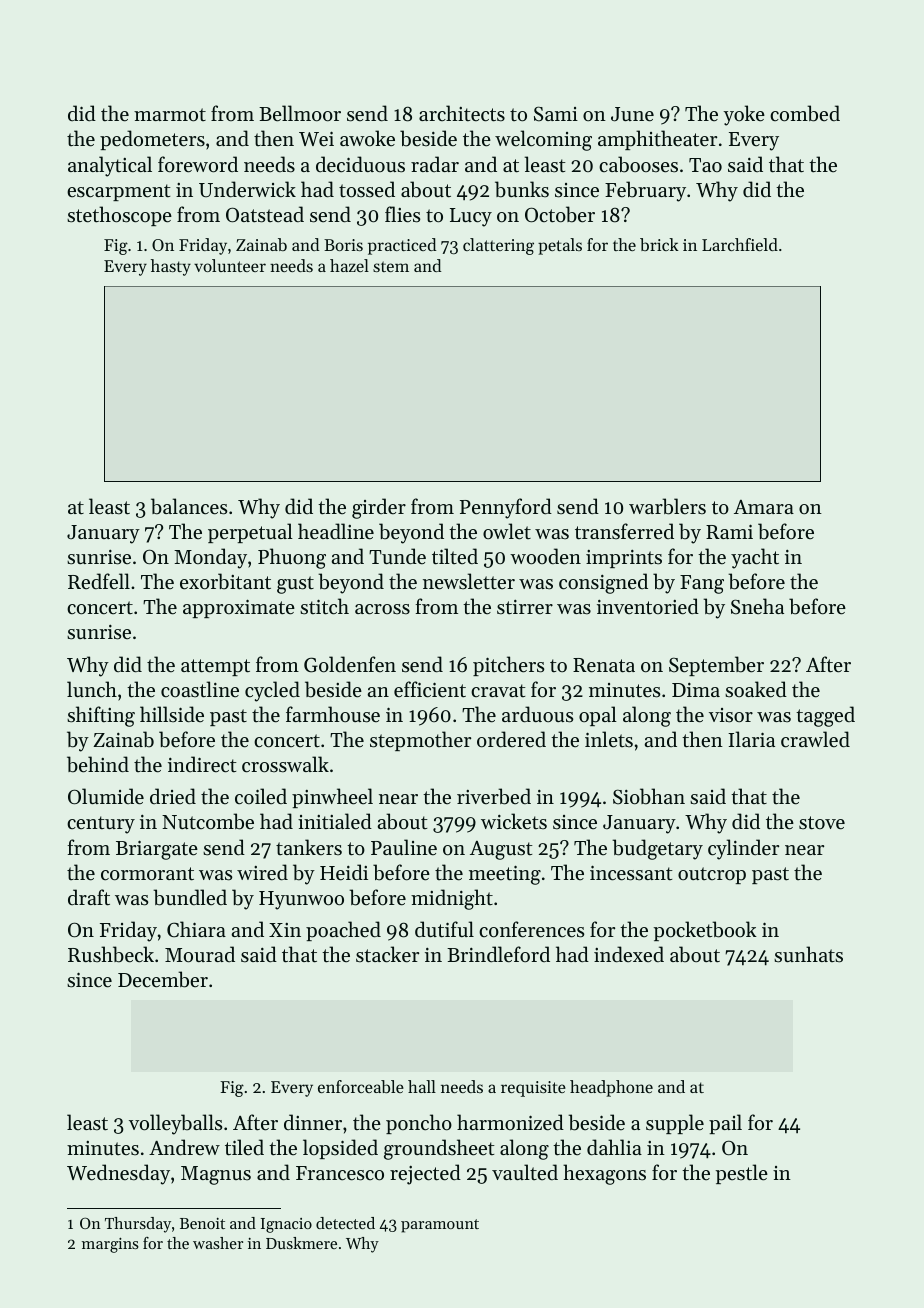 The height and width of the screenshot is (1308, 924). What do you see at coordinates (110, 1245) in the screenshot?
I see `margins` at bounding box center [110, 1245].
